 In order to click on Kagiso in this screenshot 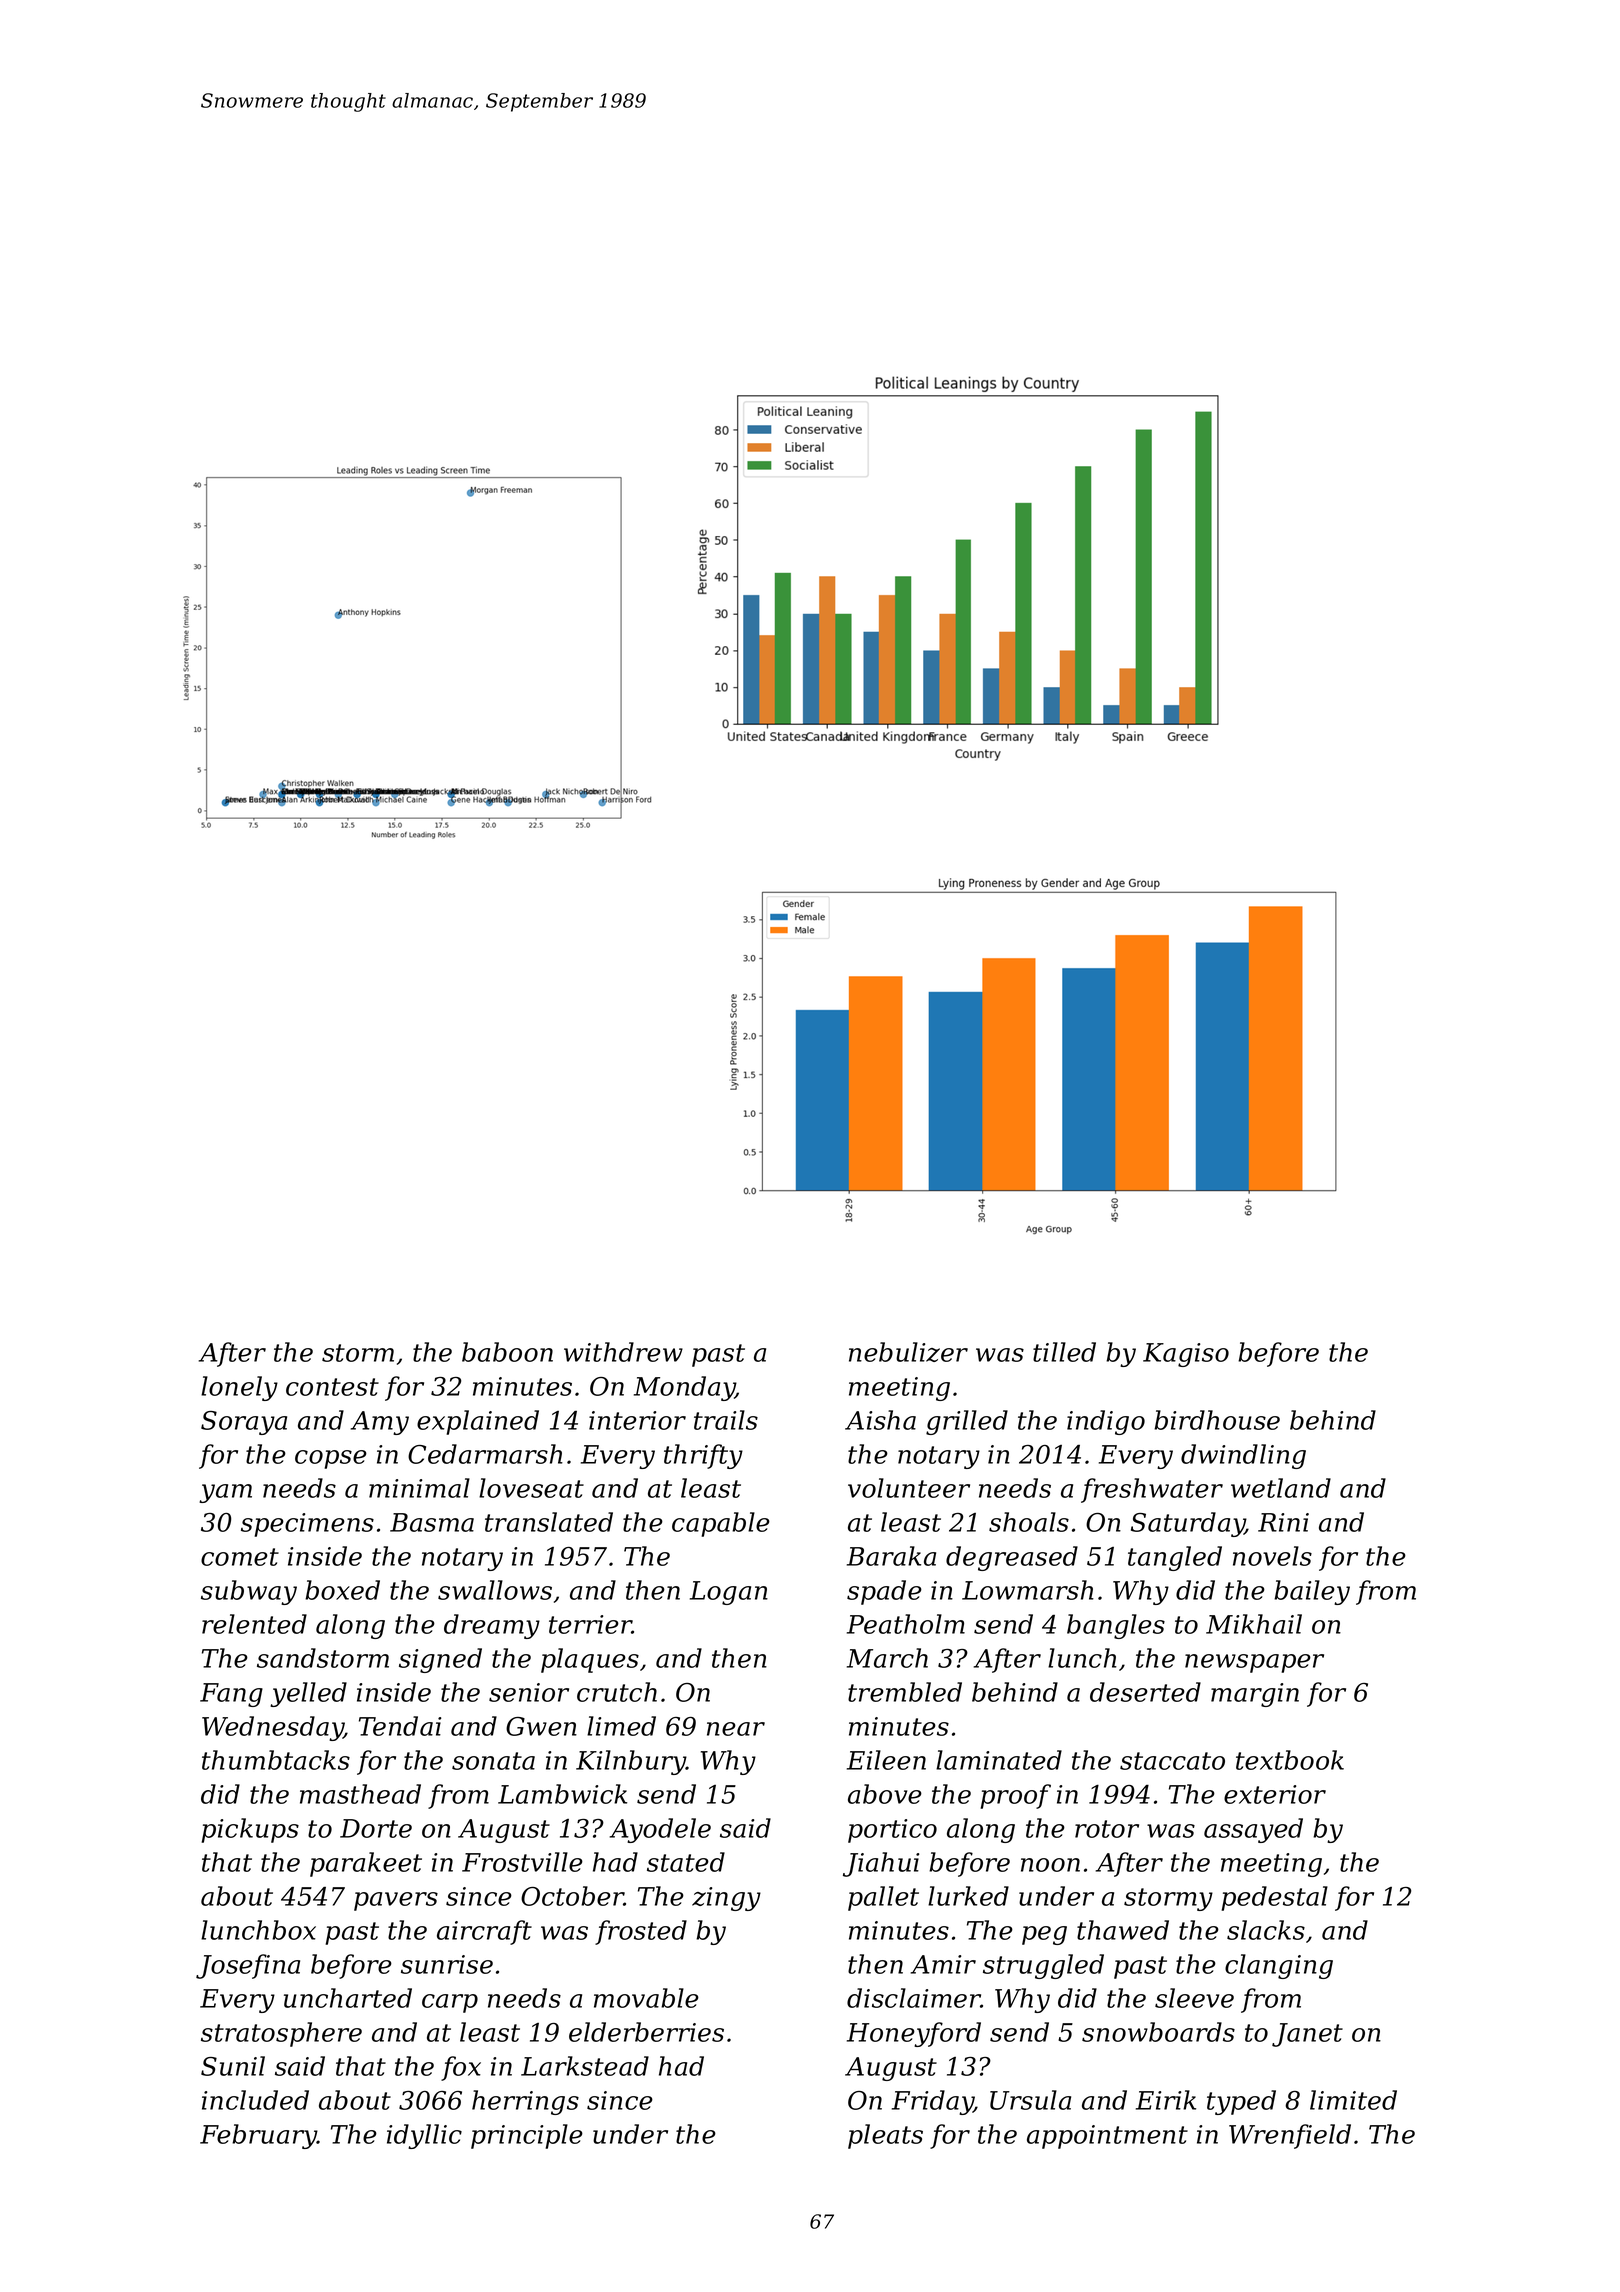, I will do `click(1186, 1355)`.
